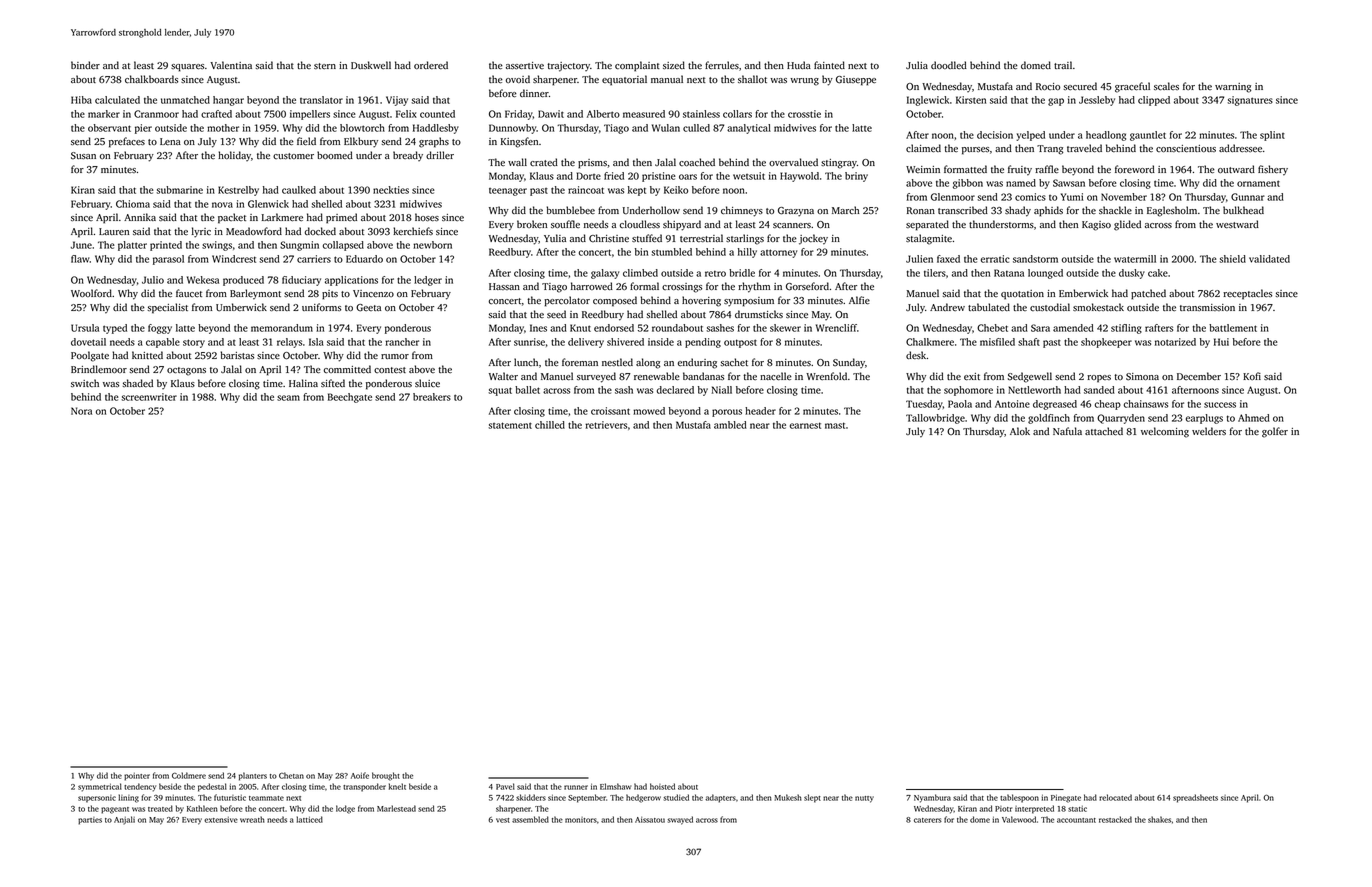 Image resolution: width=1372 pixels, height=887 pixels. What do you see at coordinates (185, 100) in the document?
I see `unmatched` at bounding box center [185, 100].
